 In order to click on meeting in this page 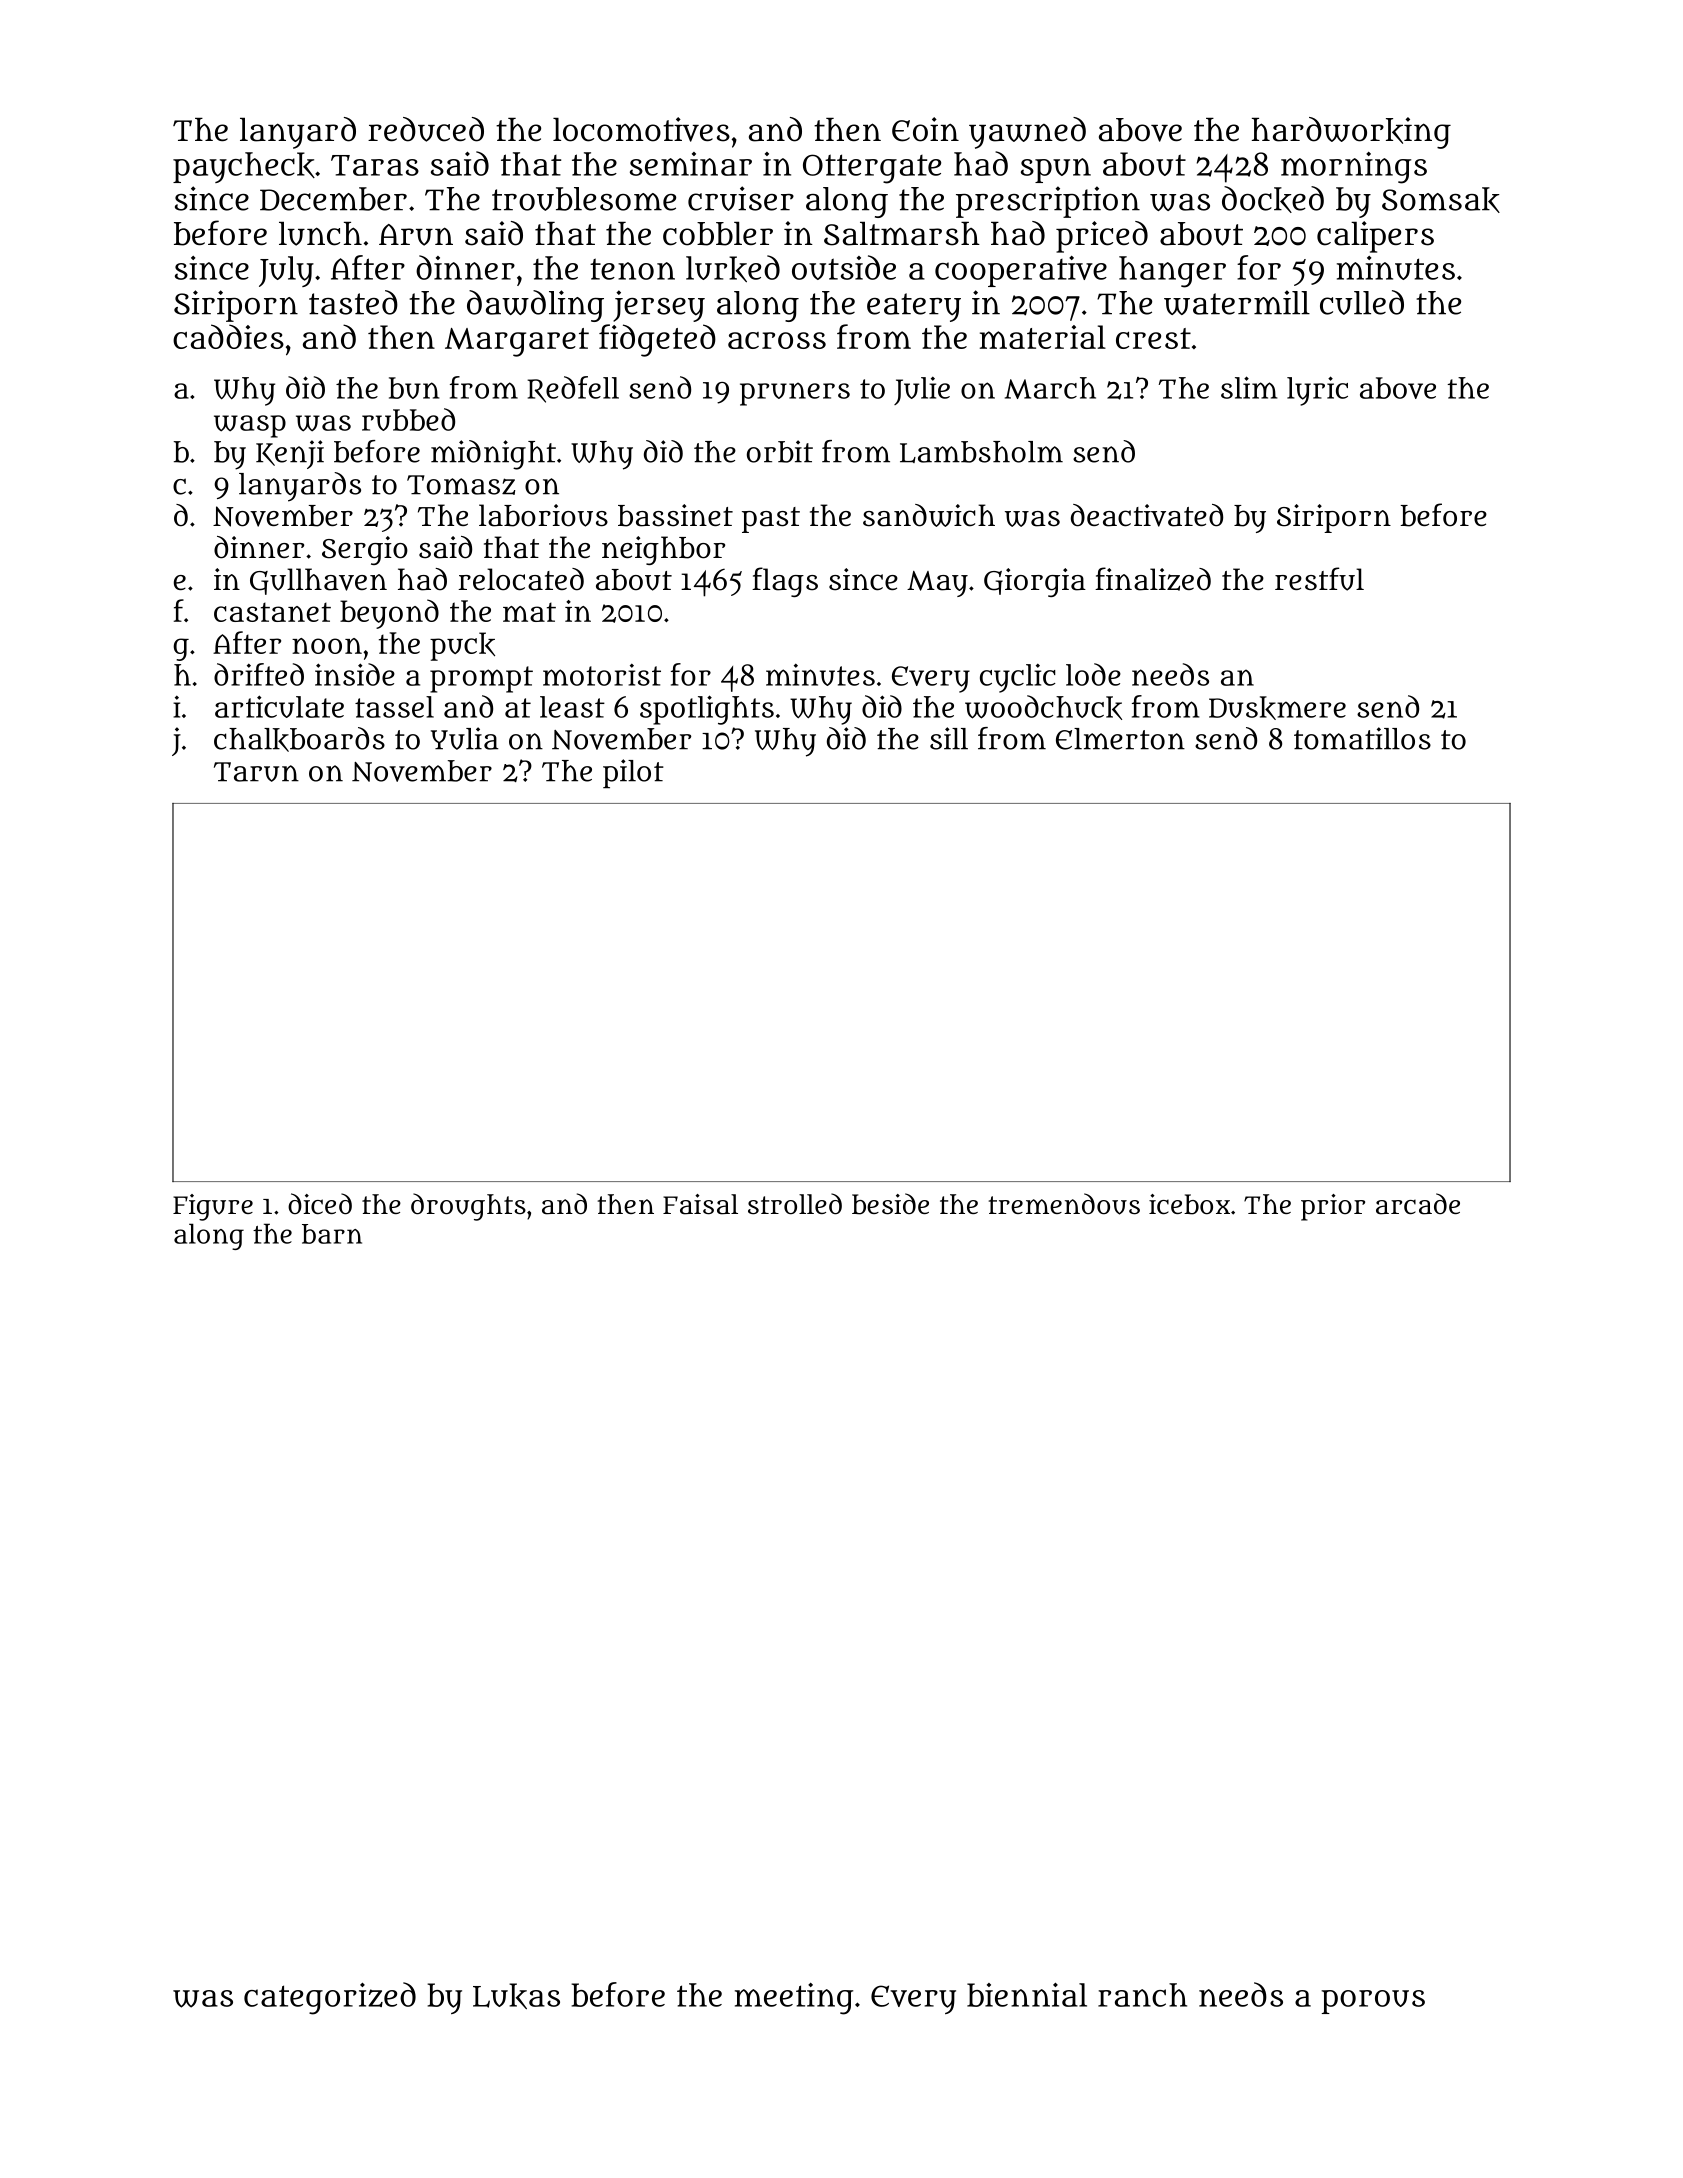, I will do `click(794, 1999)`.
